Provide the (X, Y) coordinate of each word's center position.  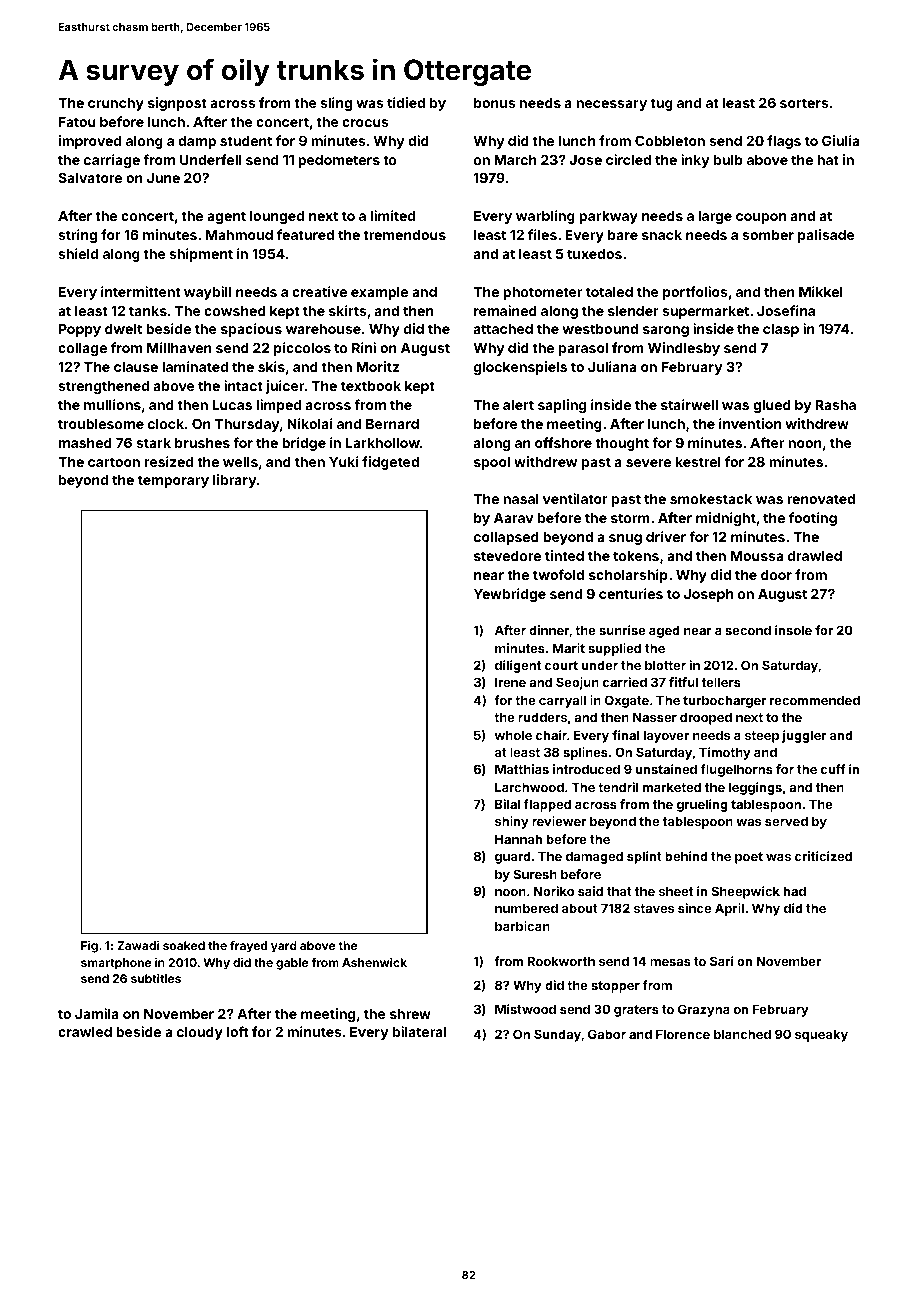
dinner (549, 630)
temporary (173, 481)
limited (393, 215)
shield (78, 253)
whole (513, 735)
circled (628, 159)
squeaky (821, 1035)
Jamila (97, 1013)
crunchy (116, 104)
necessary (611, 105)
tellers (721, 682)
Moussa (757, 556)
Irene (510, 682)
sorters (804, 103)
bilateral (419, 1031)
